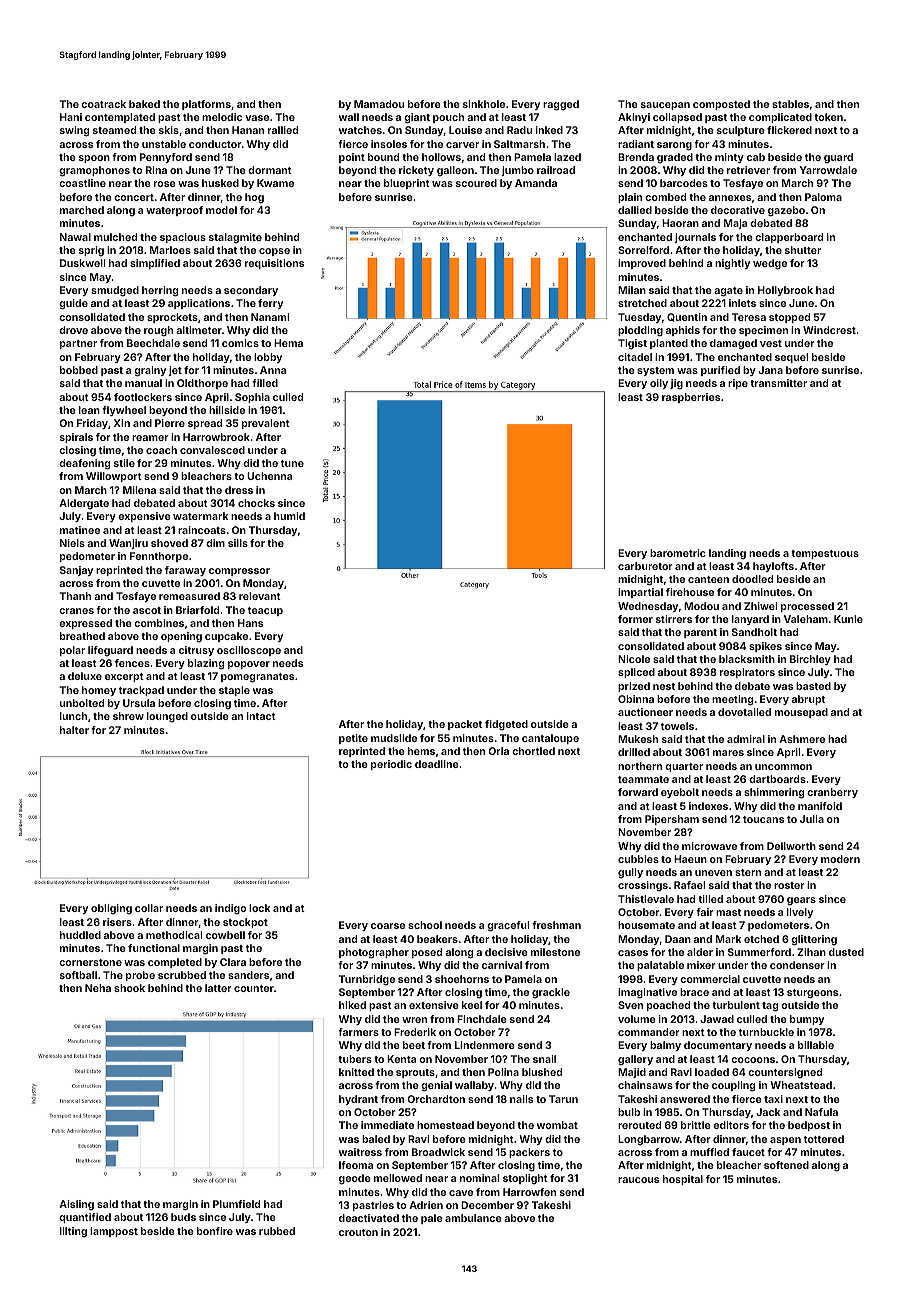 This screenshot has width=924, height=1308. What do you see at coordinates (261, 716) in the screenshot?
I see `intact` at bounding box center [261, 716].
